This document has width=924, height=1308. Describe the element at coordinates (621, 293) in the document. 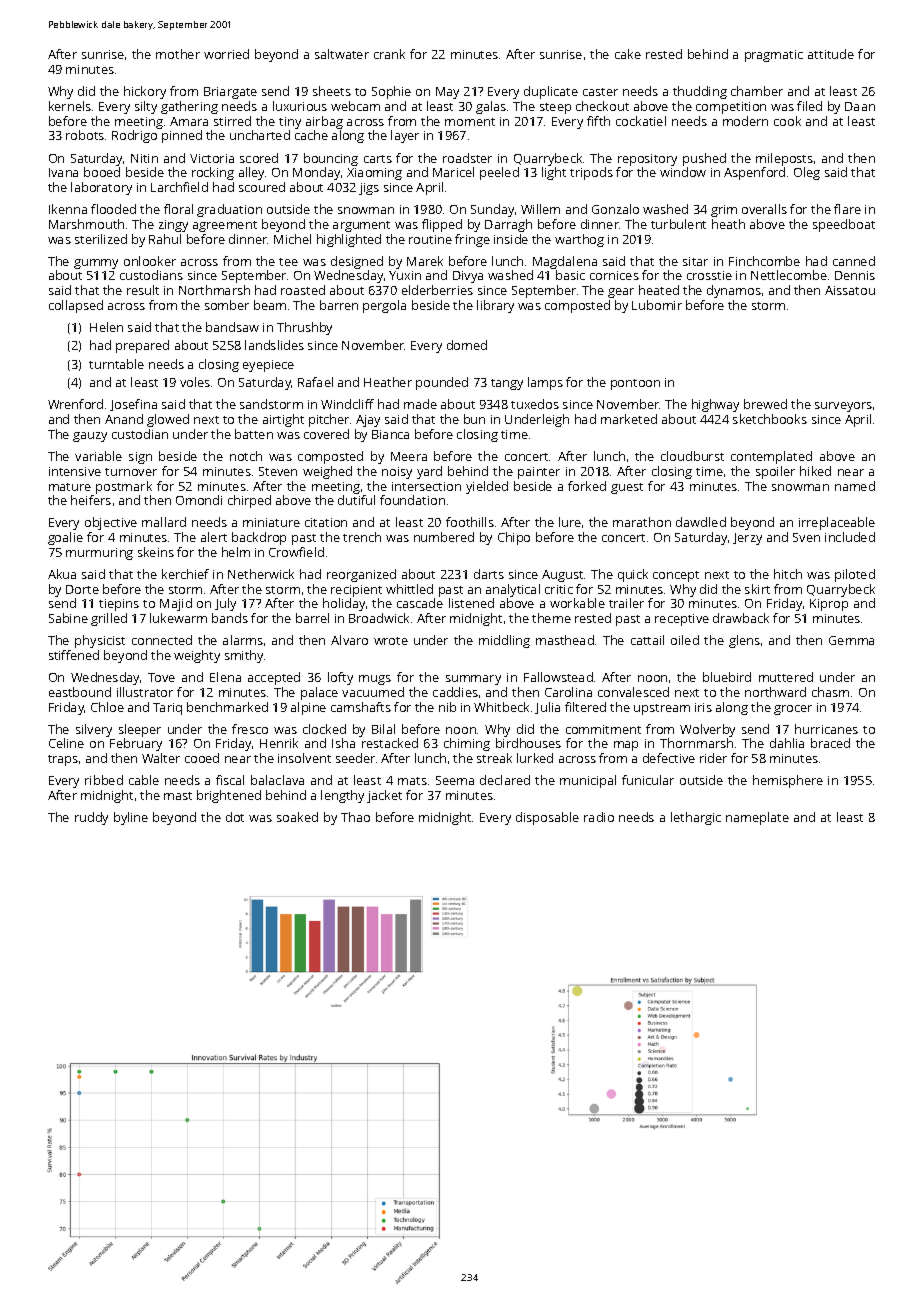

I see `gear` at that location.
